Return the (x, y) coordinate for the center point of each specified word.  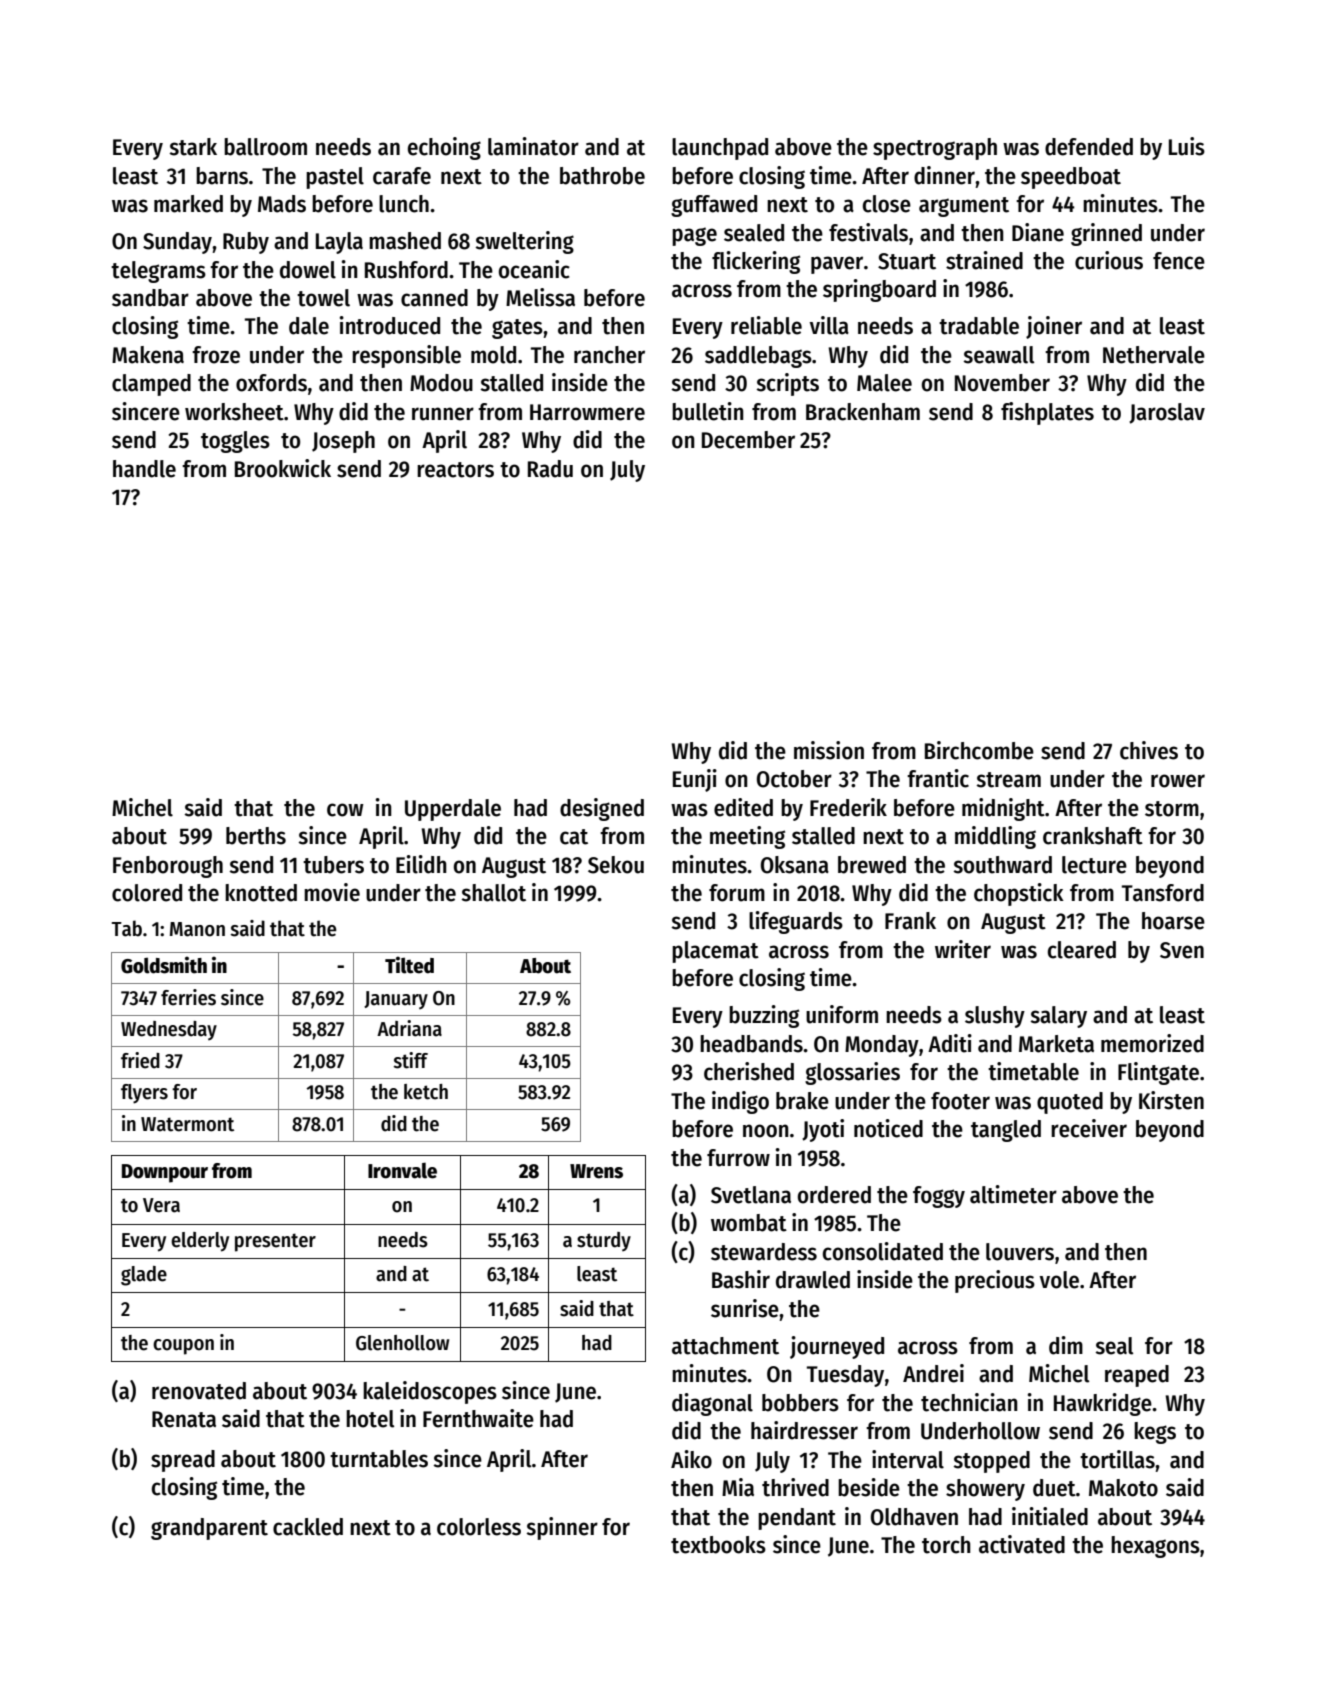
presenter (275, 1242)
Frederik (848, 807)
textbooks (718, 1545)
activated (1022, 1544)
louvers (1020, 1252)
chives (1149, 750)
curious (1109, 260)
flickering (756, 262)
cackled (308, 1527)
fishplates (1047, 413)
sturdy (604, 1241)
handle (144, 469)
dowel (308, 270)
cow (345, 810)
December (748, 440)
